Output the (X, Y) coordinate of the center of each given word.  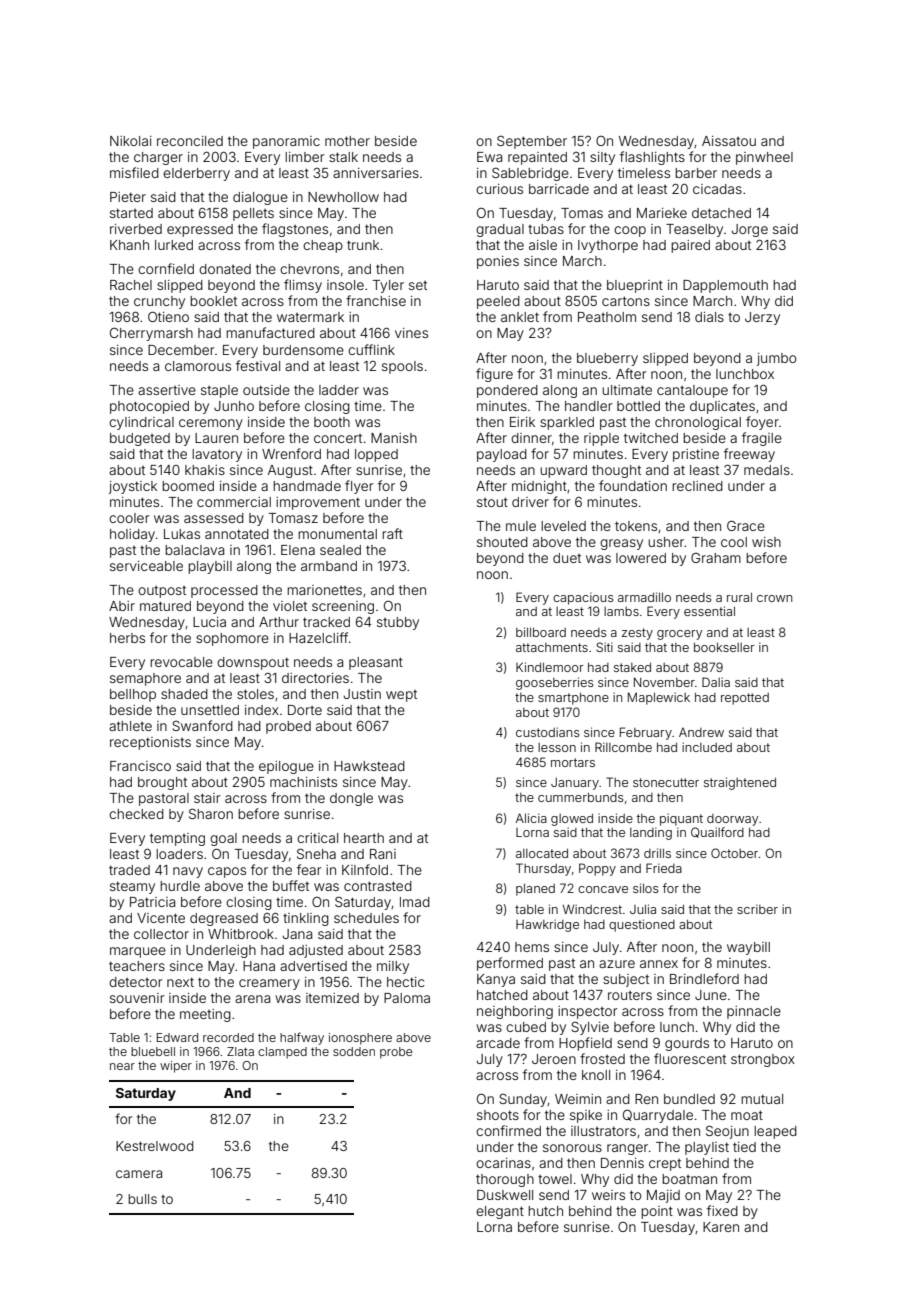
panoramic (286, 142)
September (532, 142)
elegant (500, 1212)
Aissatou (729, 141)
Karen (721, 1227)
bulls (142, 1199)
